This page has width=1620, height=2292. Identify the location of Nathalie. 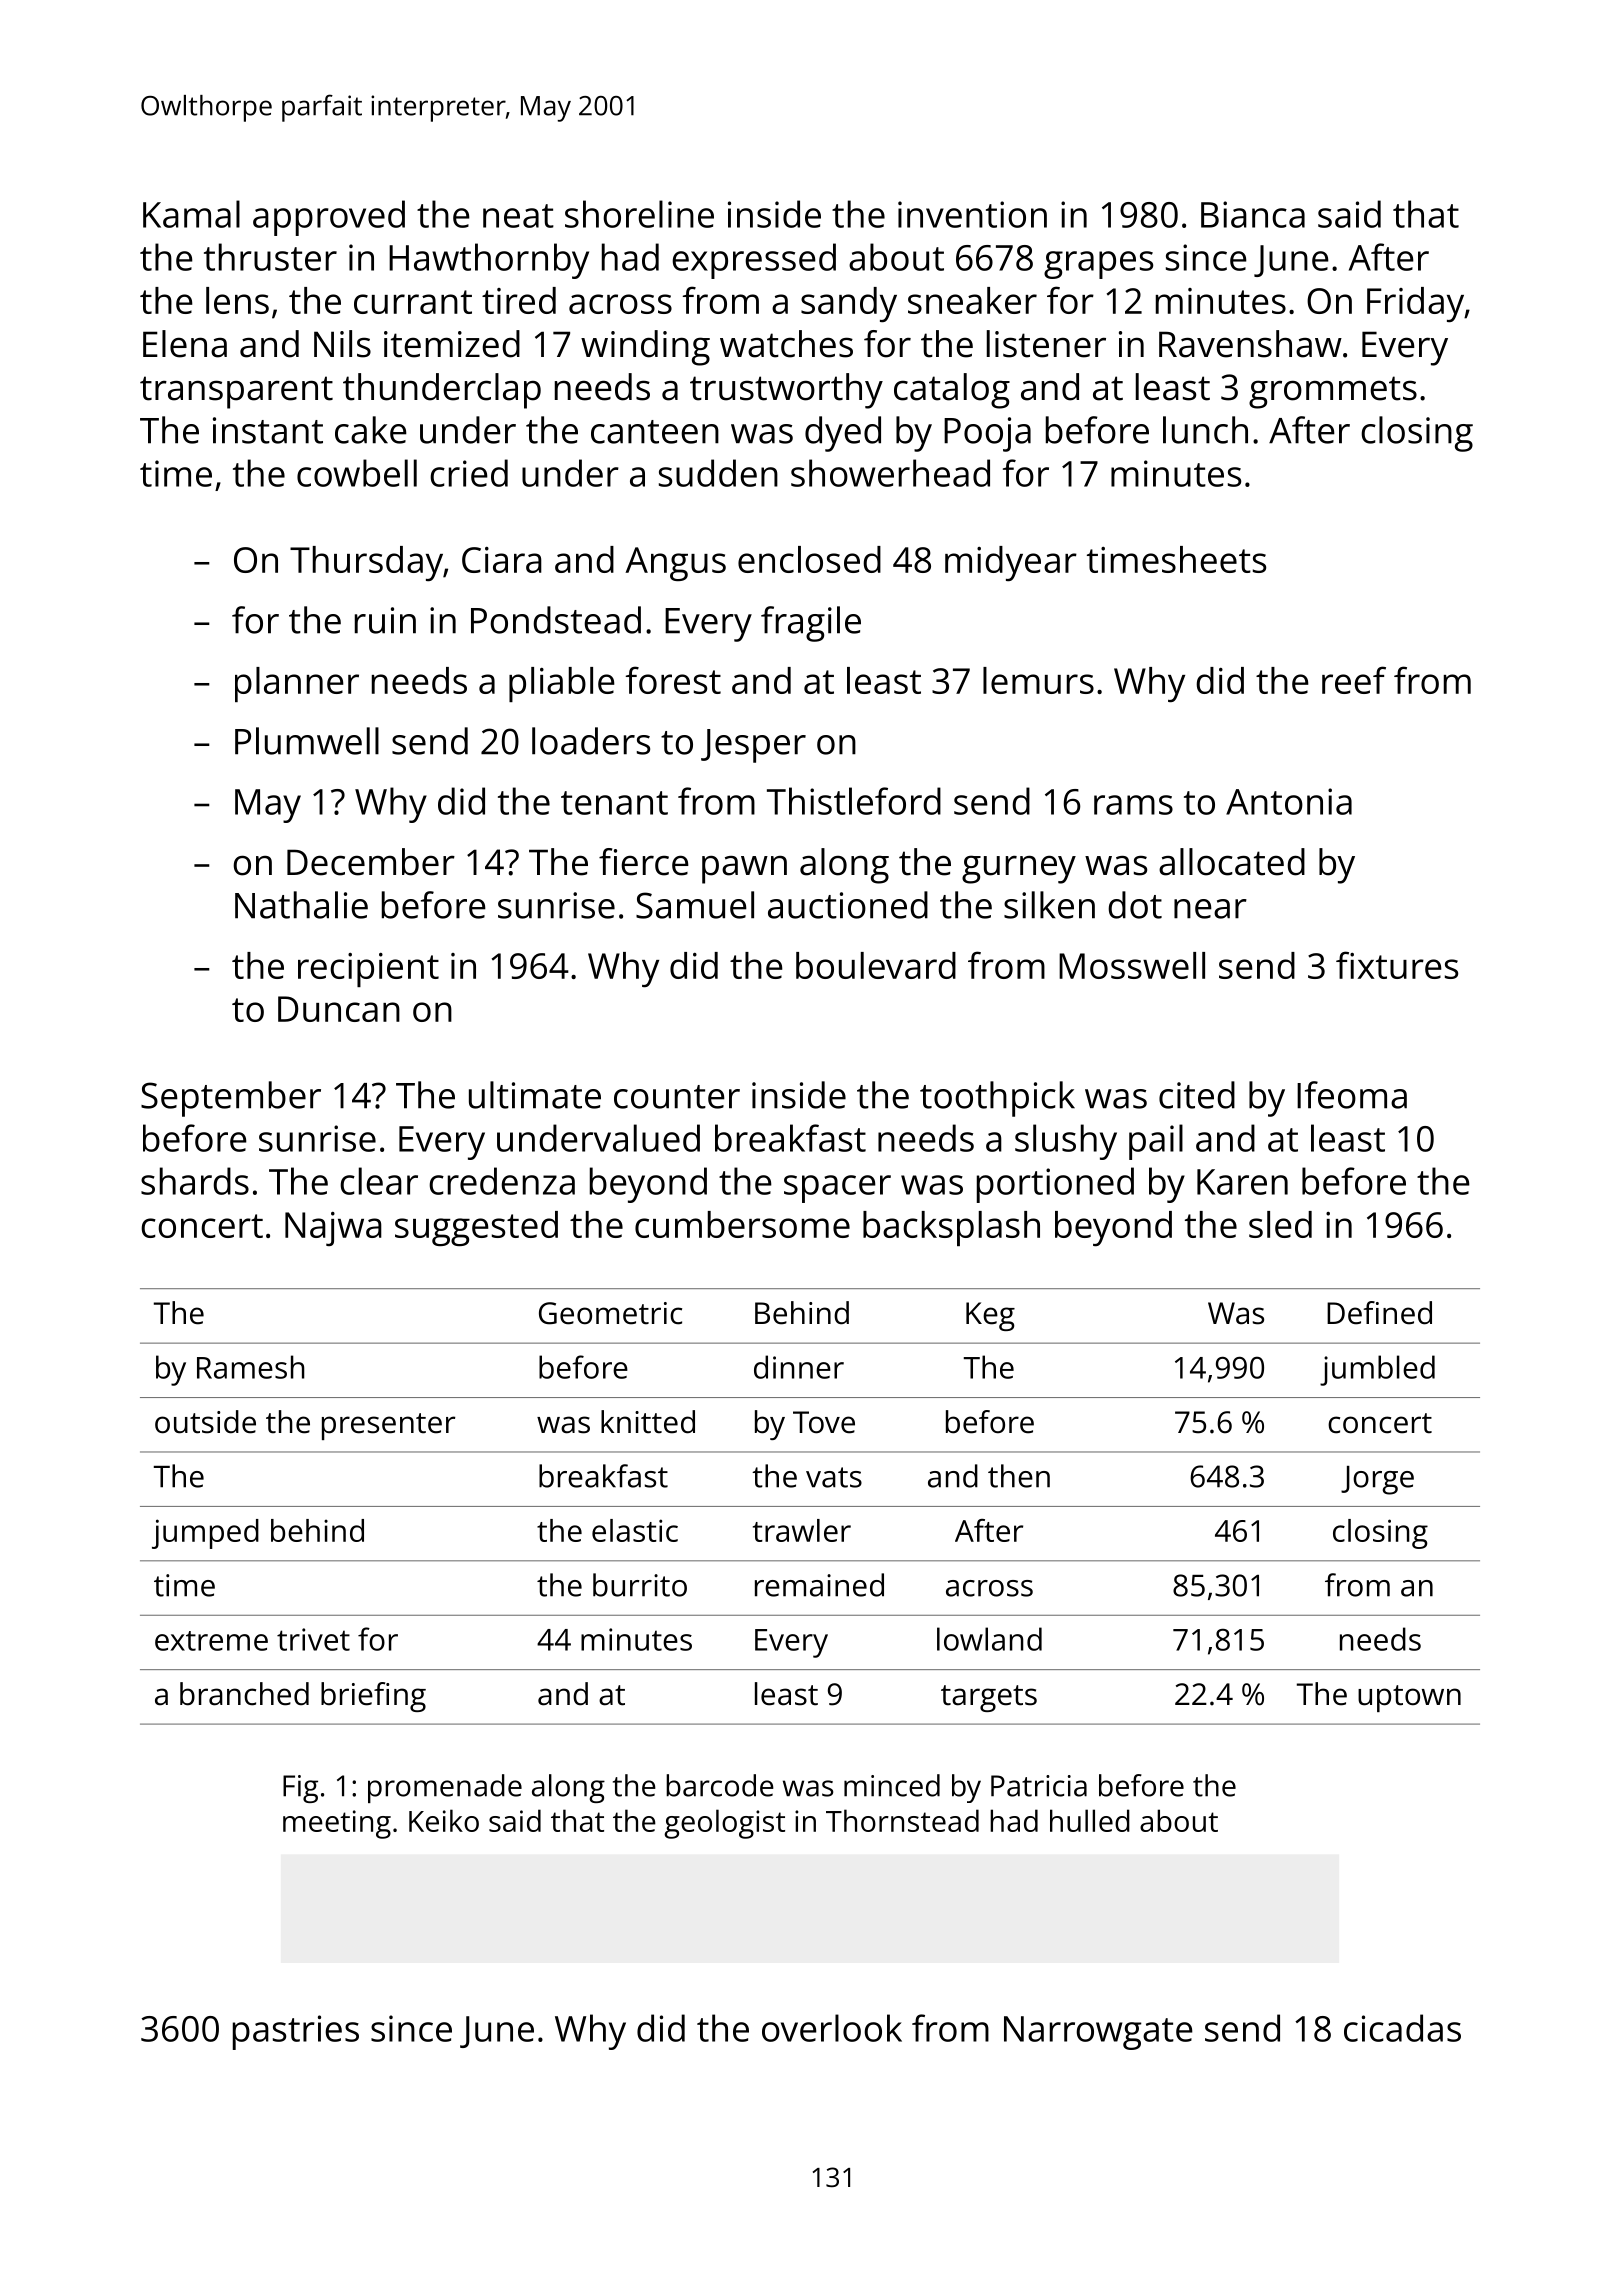
(301, 905).
